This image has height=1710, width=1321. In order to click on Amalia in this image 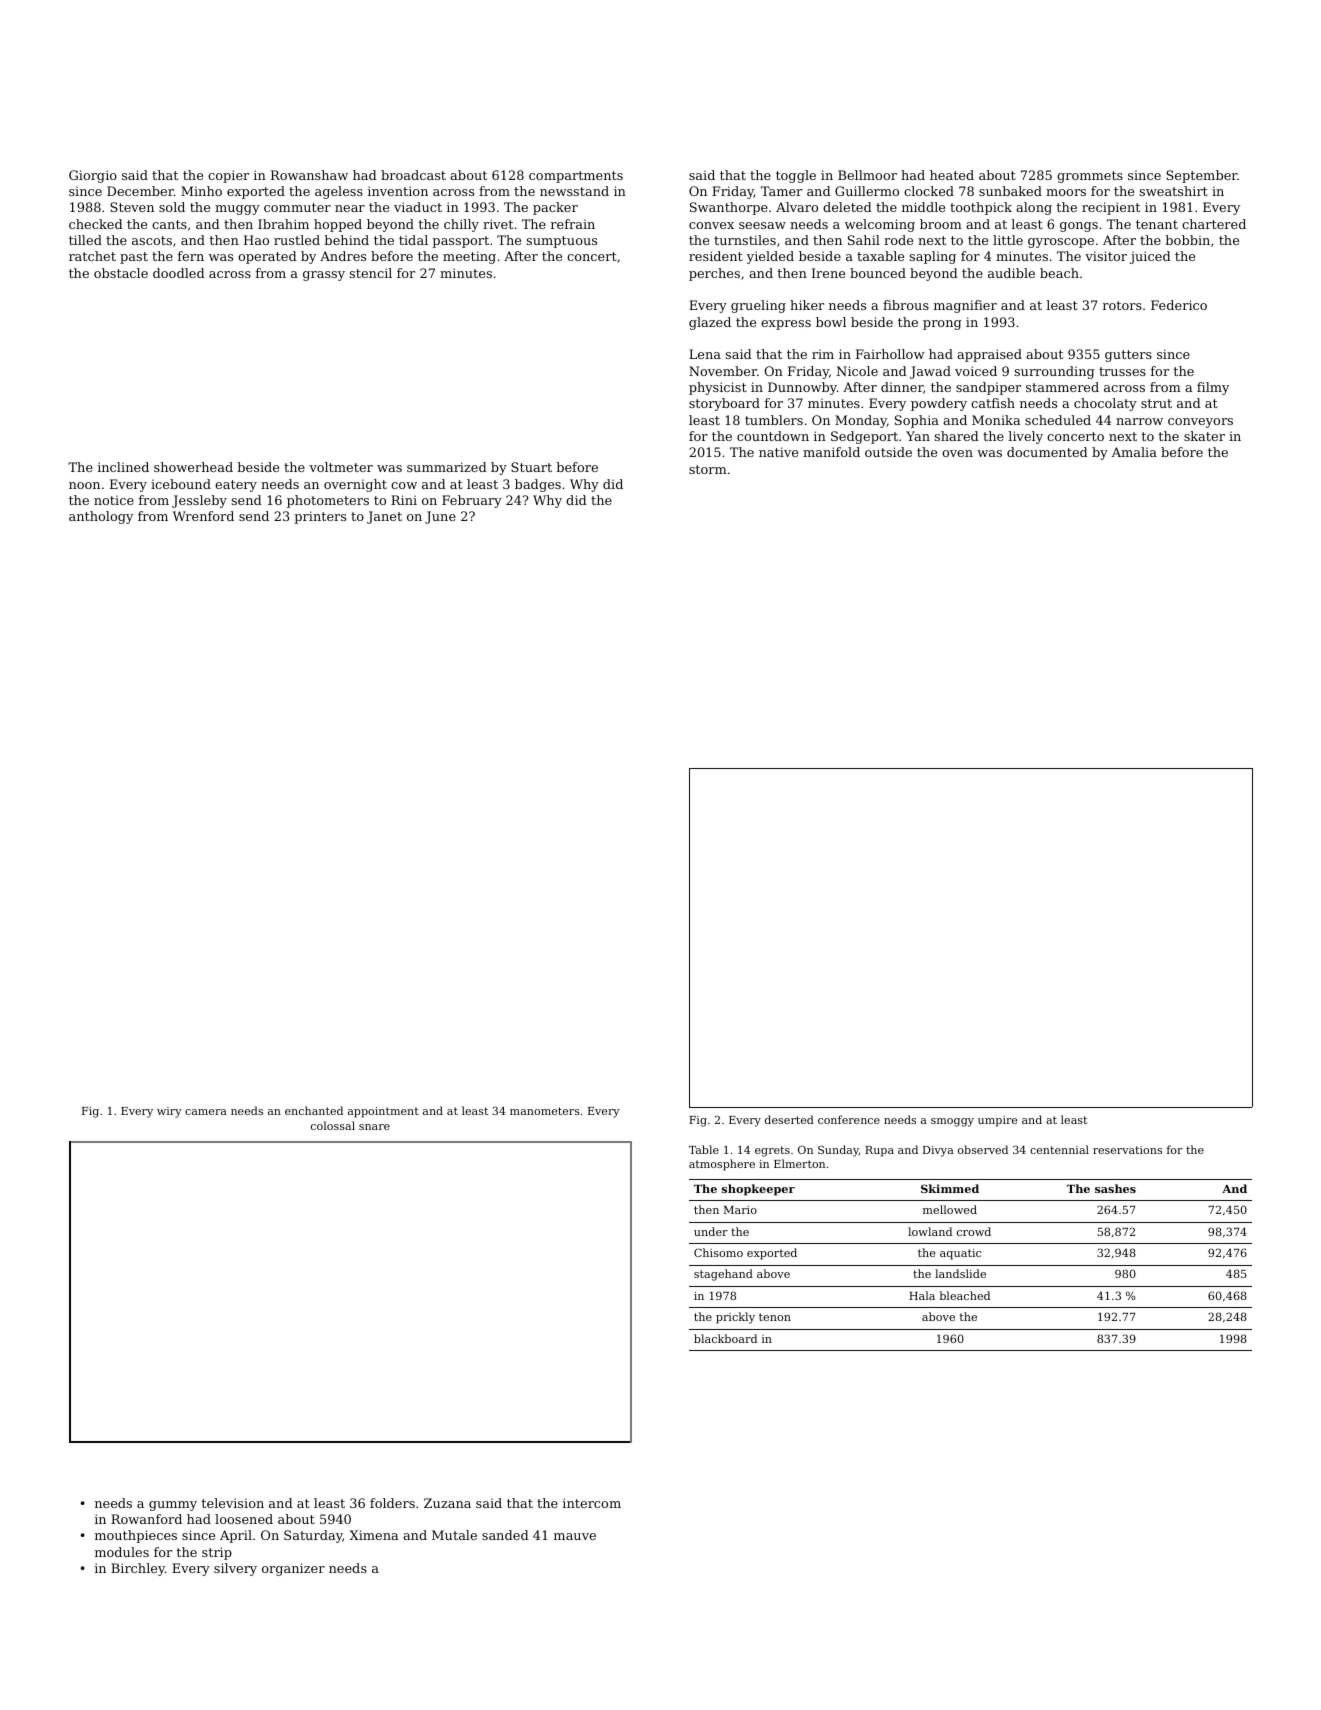, I will do `click(1134, 452)`.
